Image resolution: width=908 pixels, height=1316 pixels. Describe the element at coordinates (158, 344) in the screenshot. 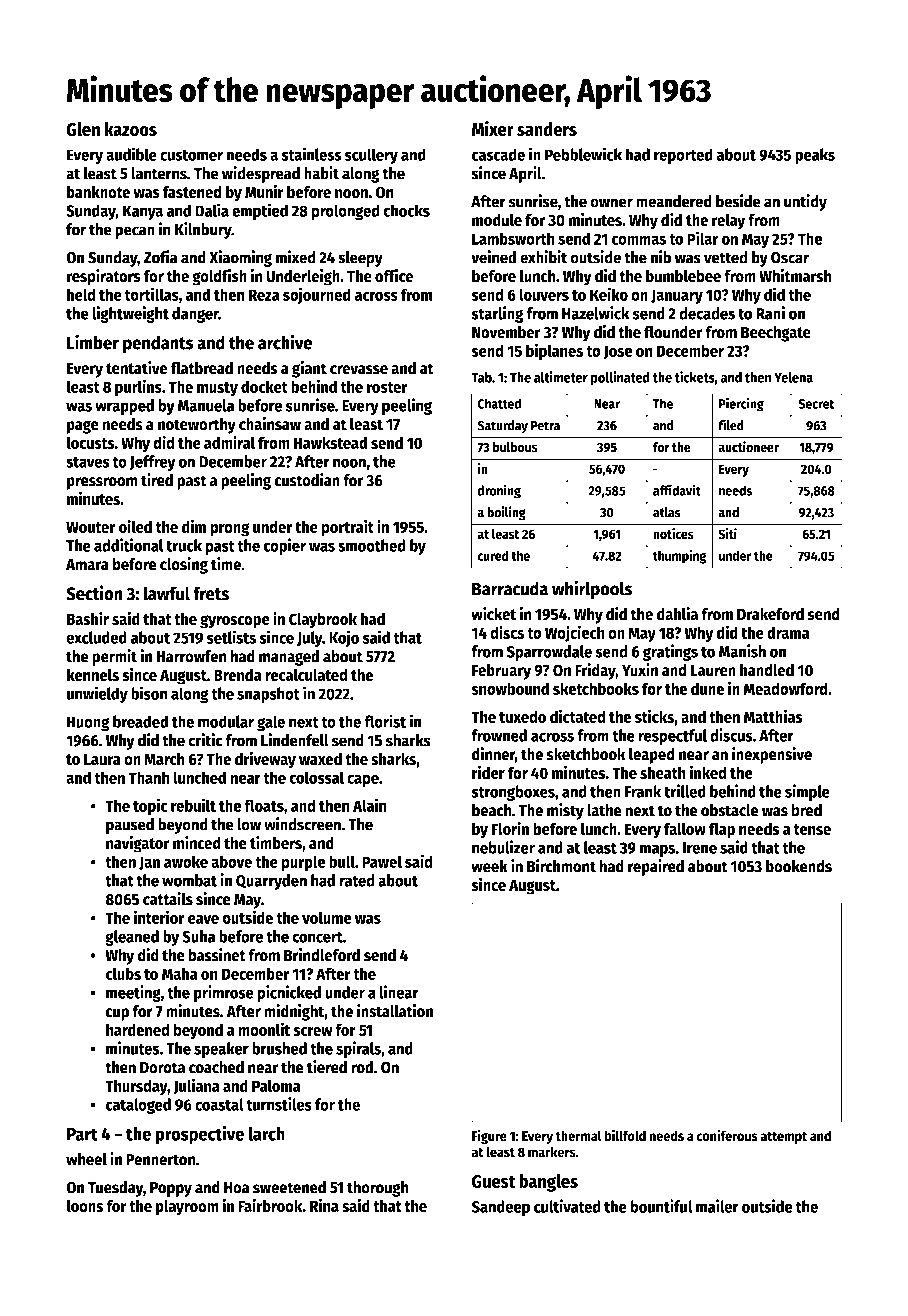

I see `pendants` at that location.
